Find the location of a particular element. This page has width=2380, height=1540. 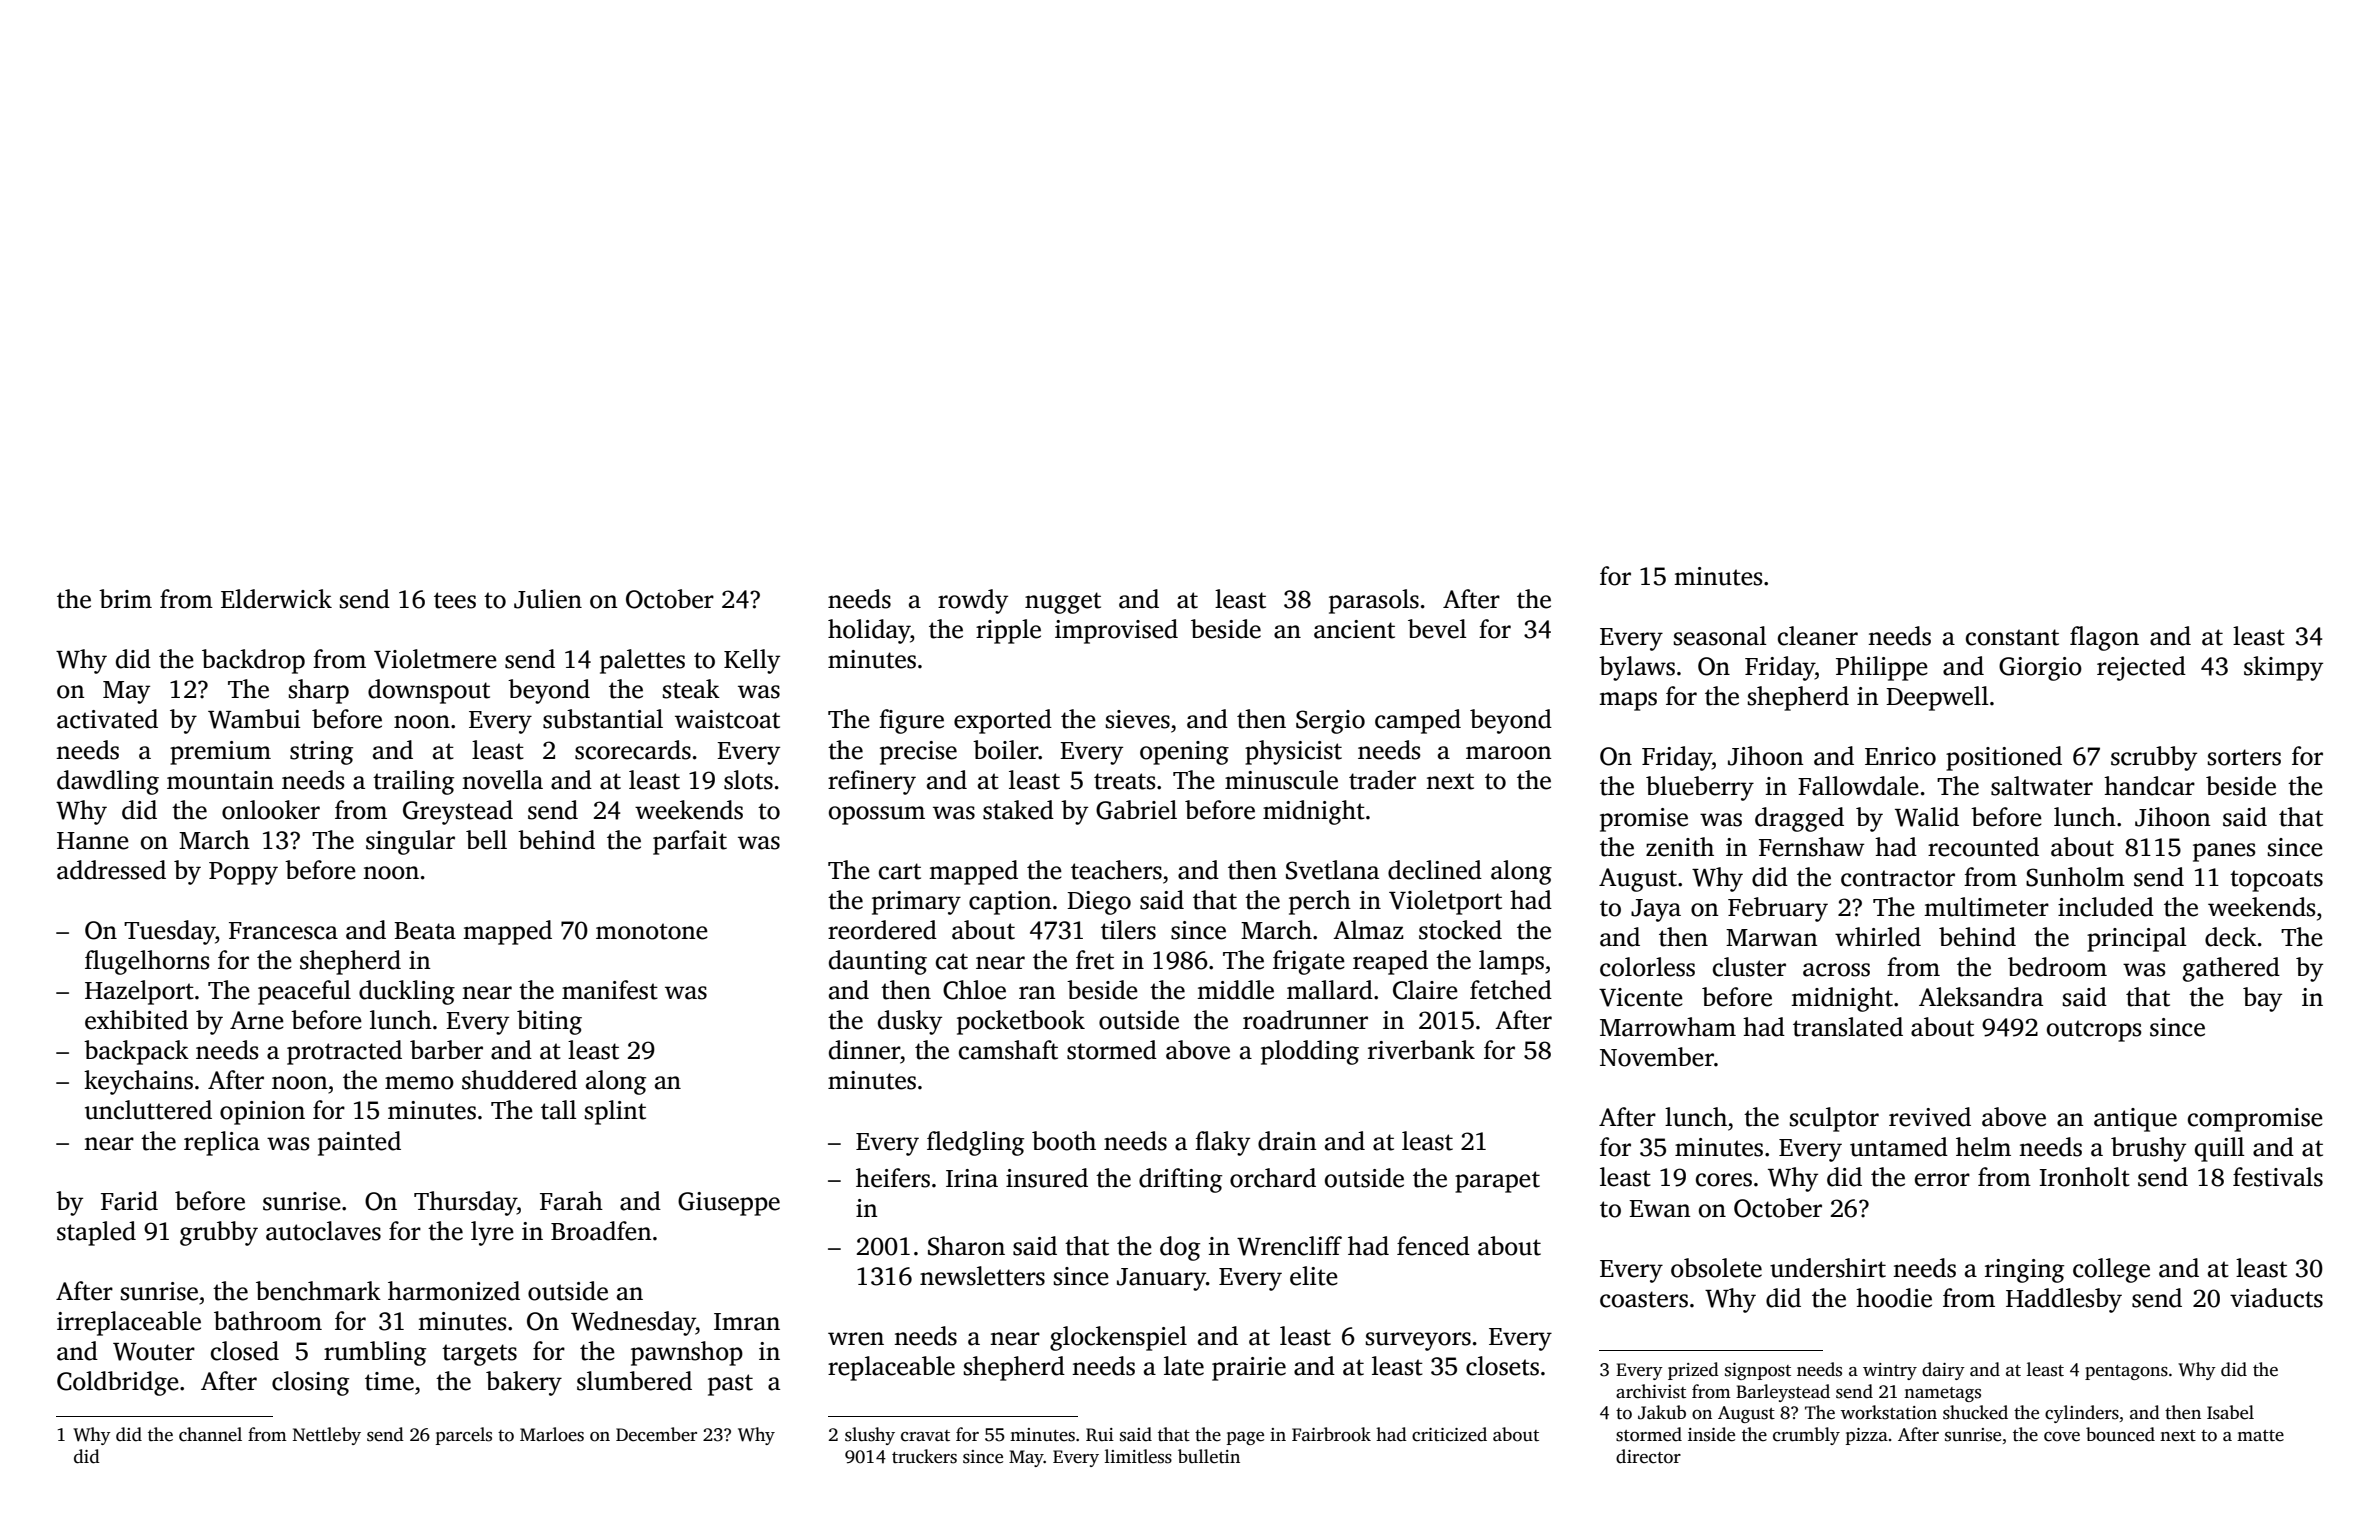

Elderwick is located at coordinates (276, 599).
